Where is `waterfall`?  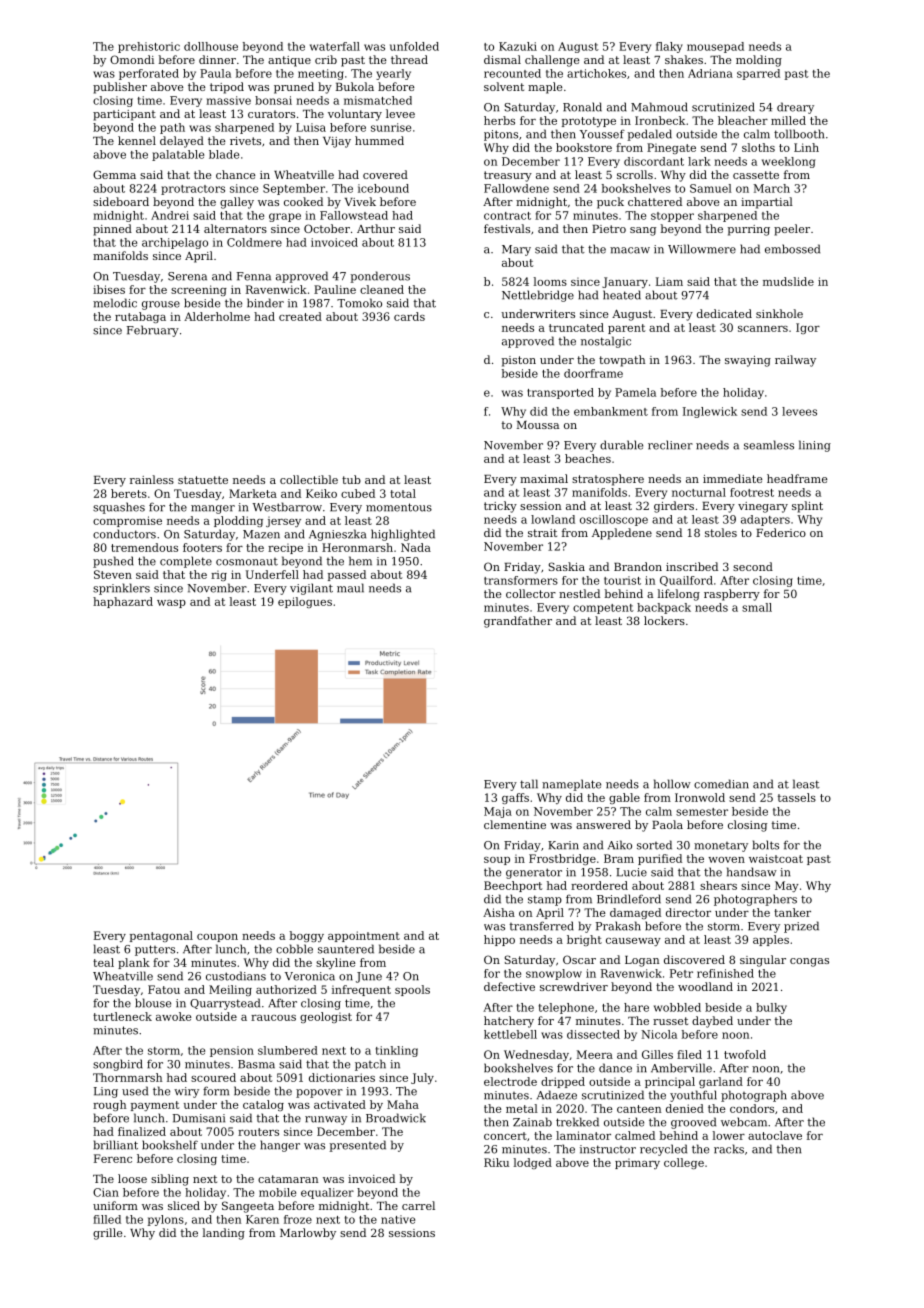
waterfall is located at coordinates (335, 46).
